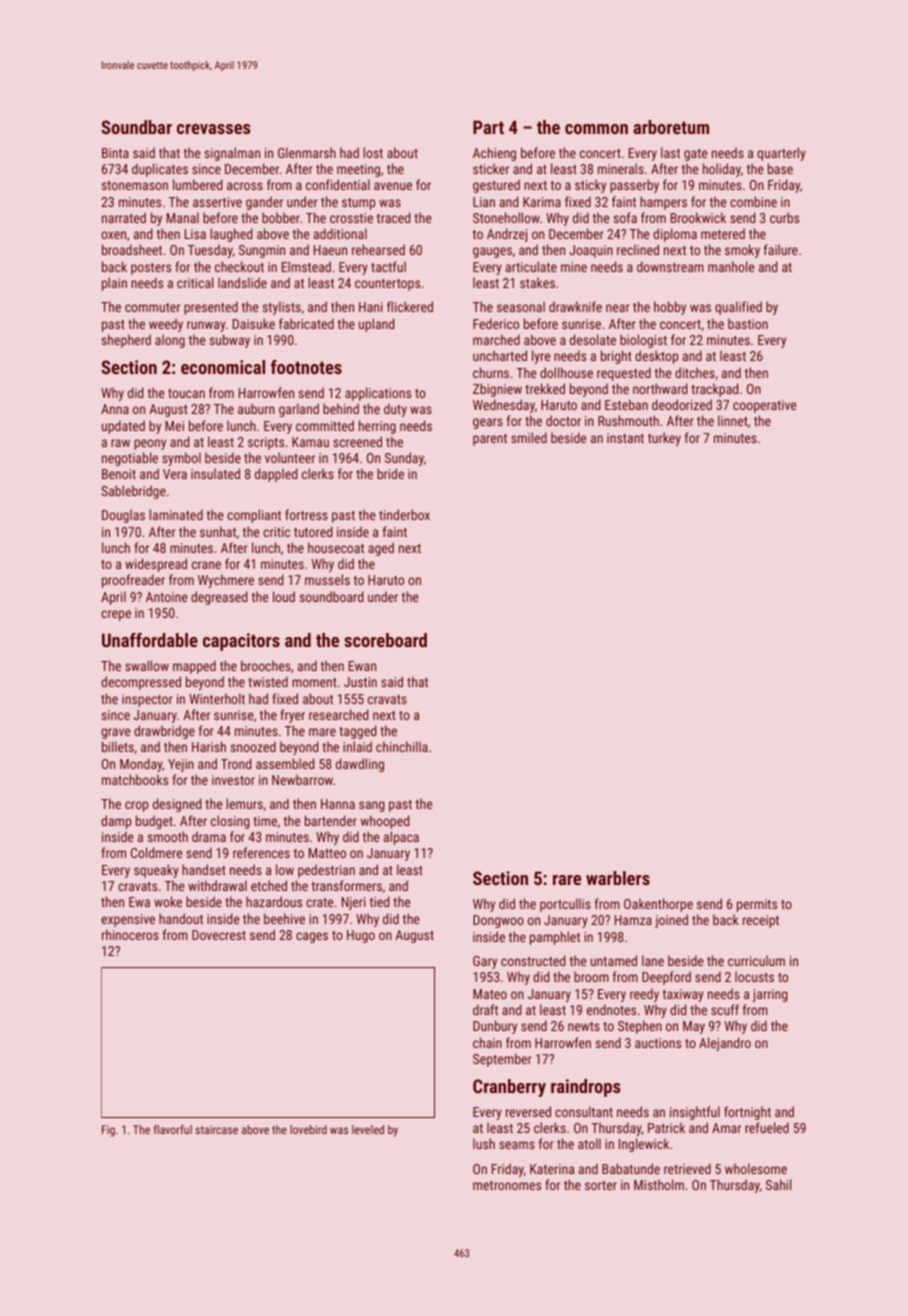 The width and height of the document is (908, 1316). Describe the element at coordinates (507, 1185) in the document. I see `metronomes` at that location.
